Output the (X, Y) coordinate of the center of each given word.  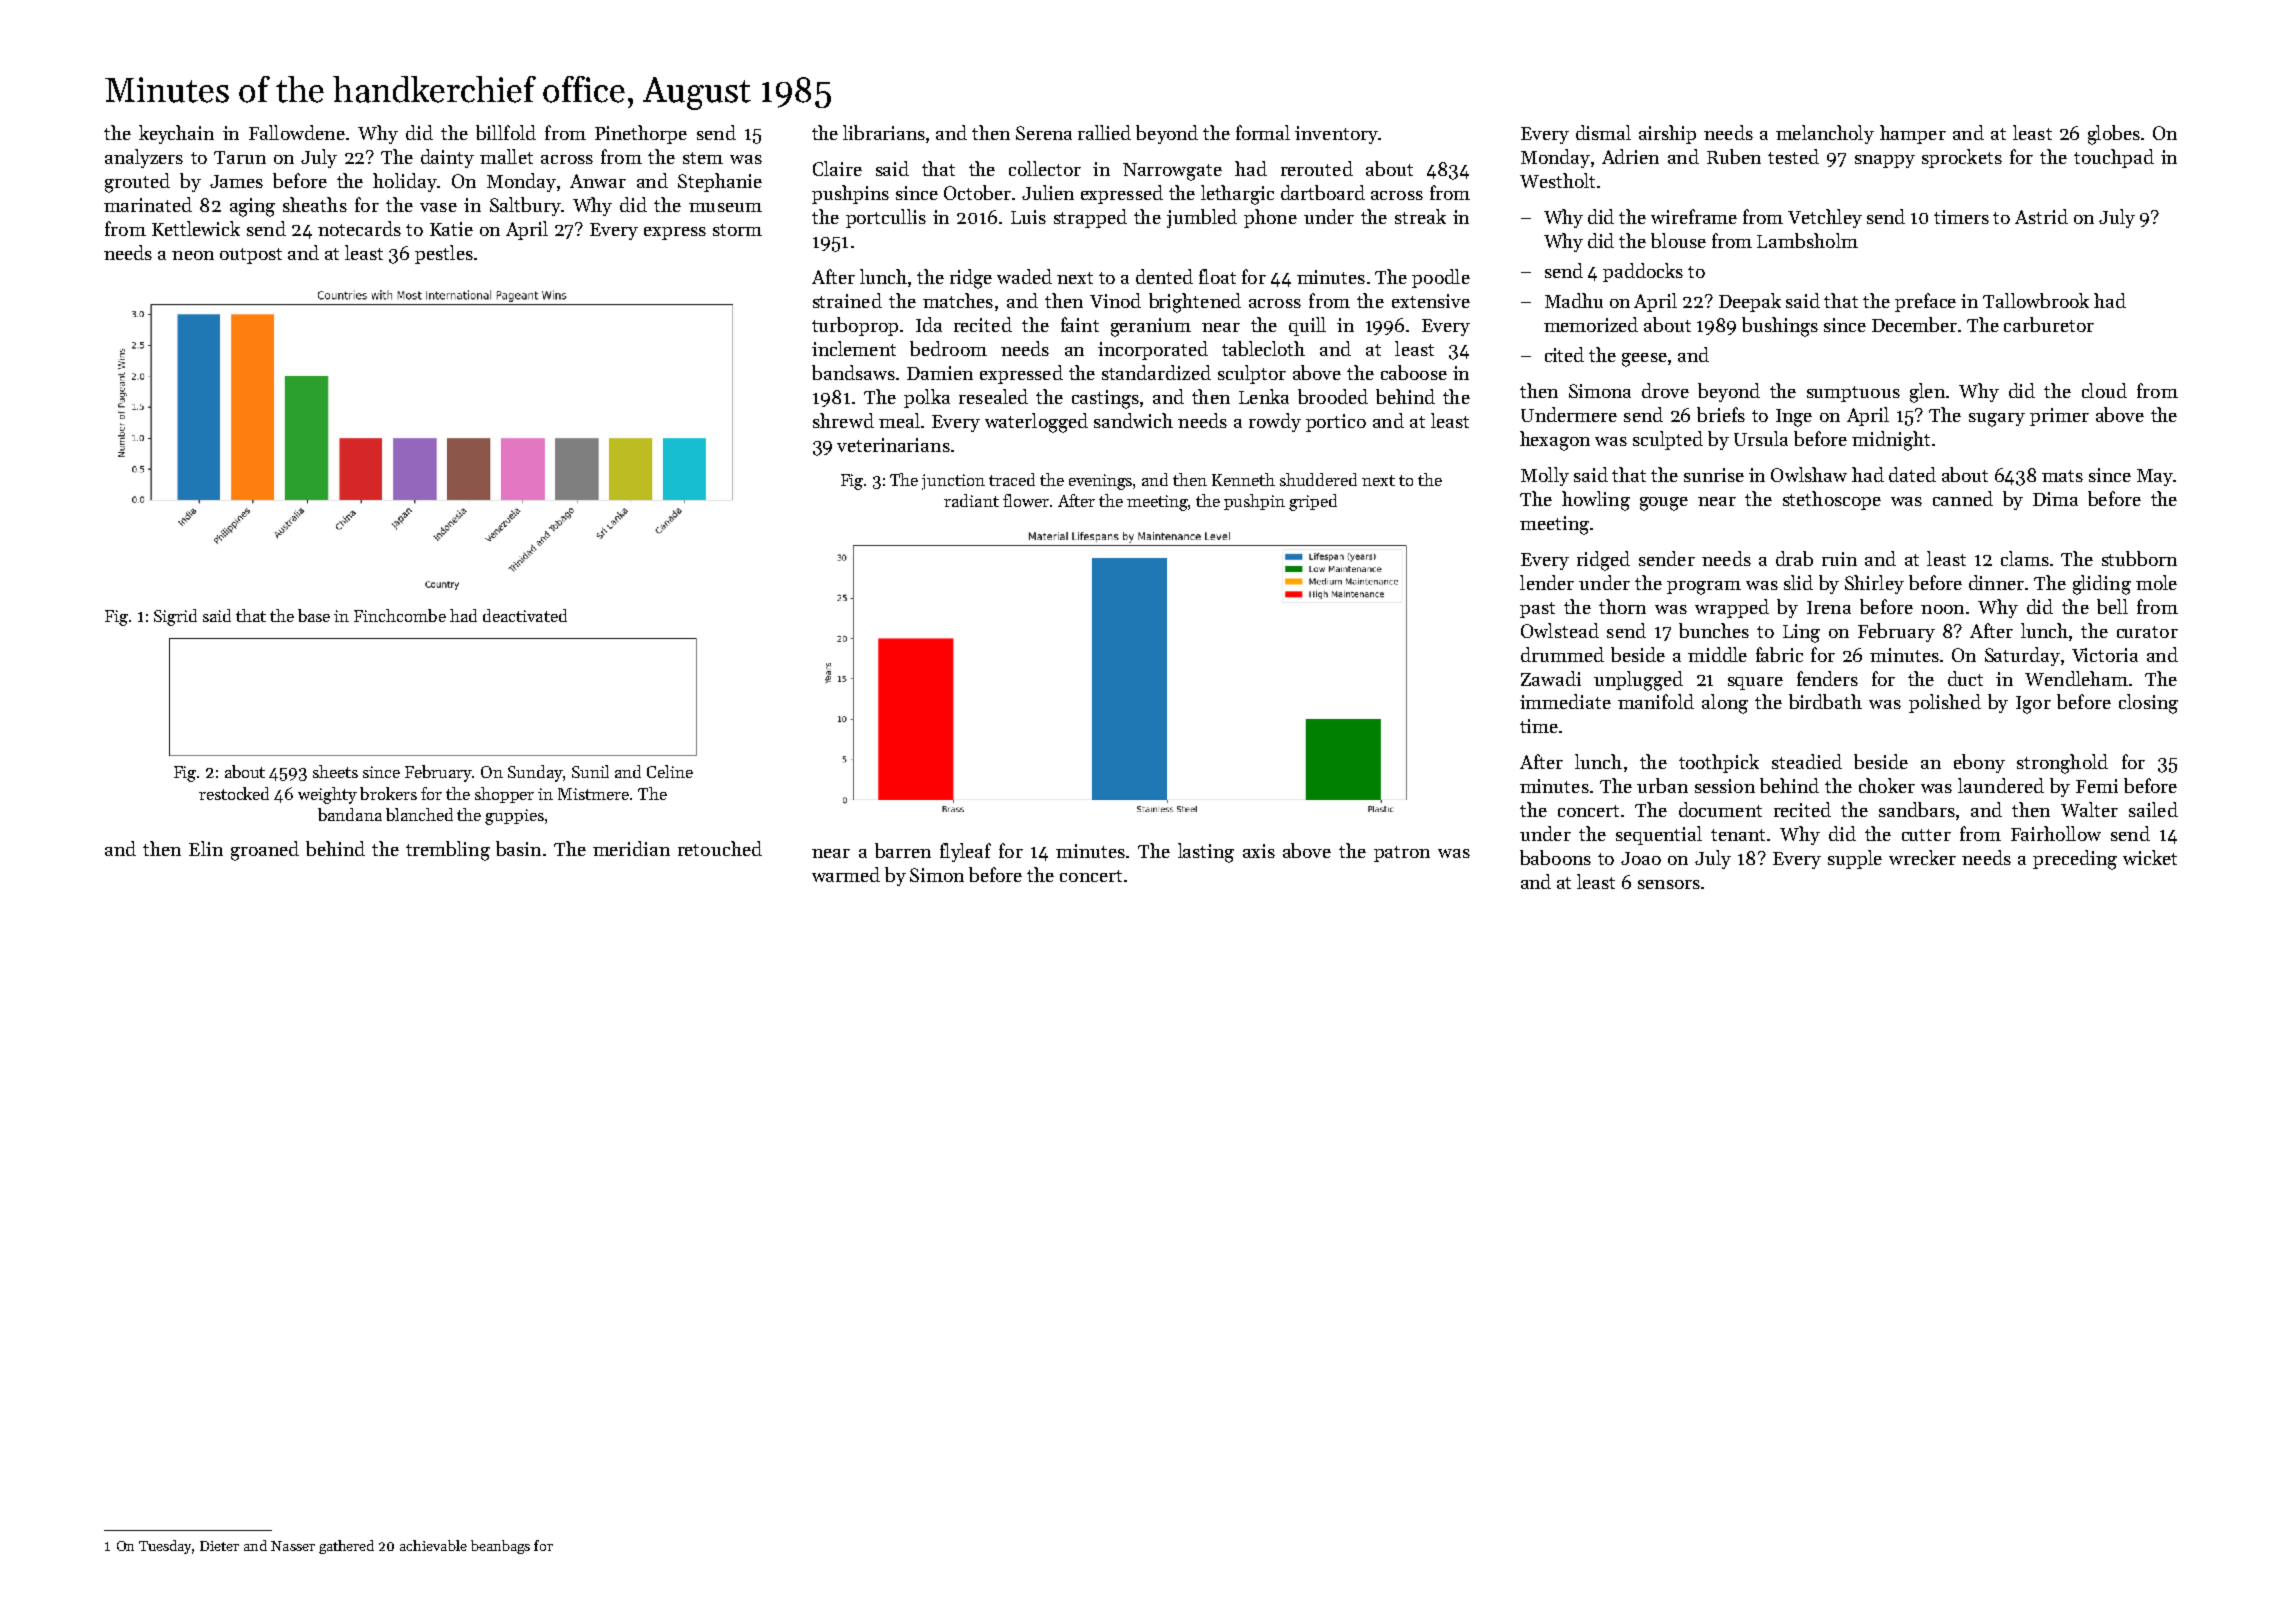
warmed (846, 874)
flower (1026, 500)
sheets (335, 771)
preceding (2075, 860)
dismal (1603, 132)
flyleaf (965, 852)
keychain (176, 134)
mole (2156, 582)
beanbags (500, 1547)
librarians (884, 132)
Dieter (219, 1546)
